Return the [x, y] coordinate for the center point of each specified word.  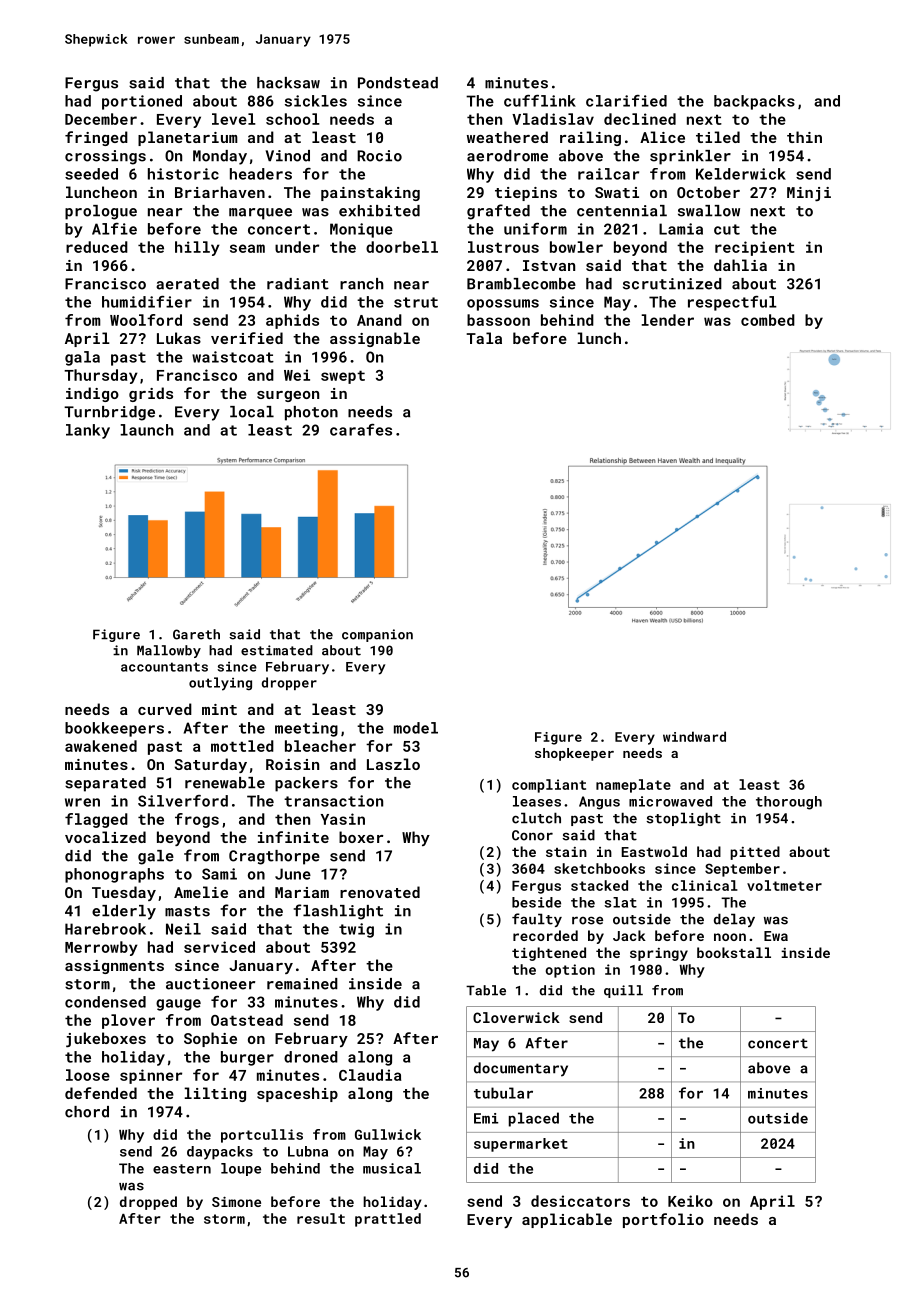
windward [694, 736]
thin [804, 137]
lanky [88, 431]
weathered [507, 137]
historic [183, 174]
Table [486, 990]
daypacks [220, 1153]
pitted [755, 853]
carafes [361, 430]
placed [534, 1119]
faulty [537, 920]
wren [82, 802]
